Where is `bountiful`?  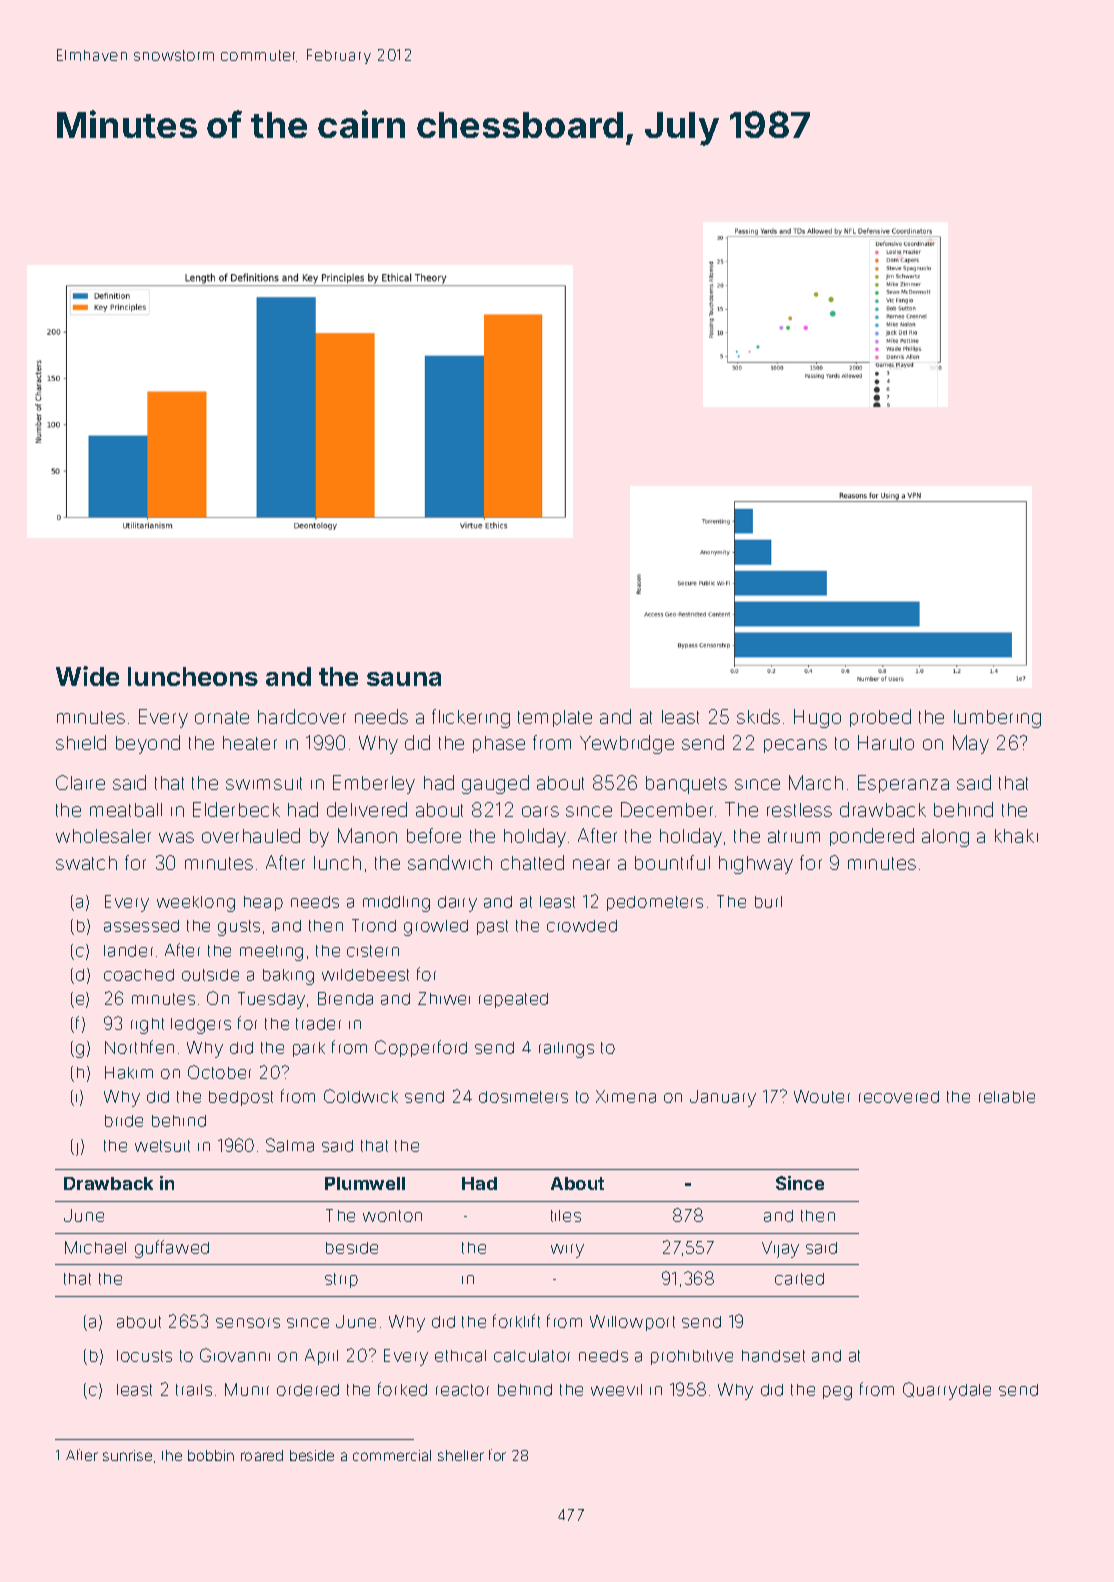
bountiful is located at coordinates (672, 862).
